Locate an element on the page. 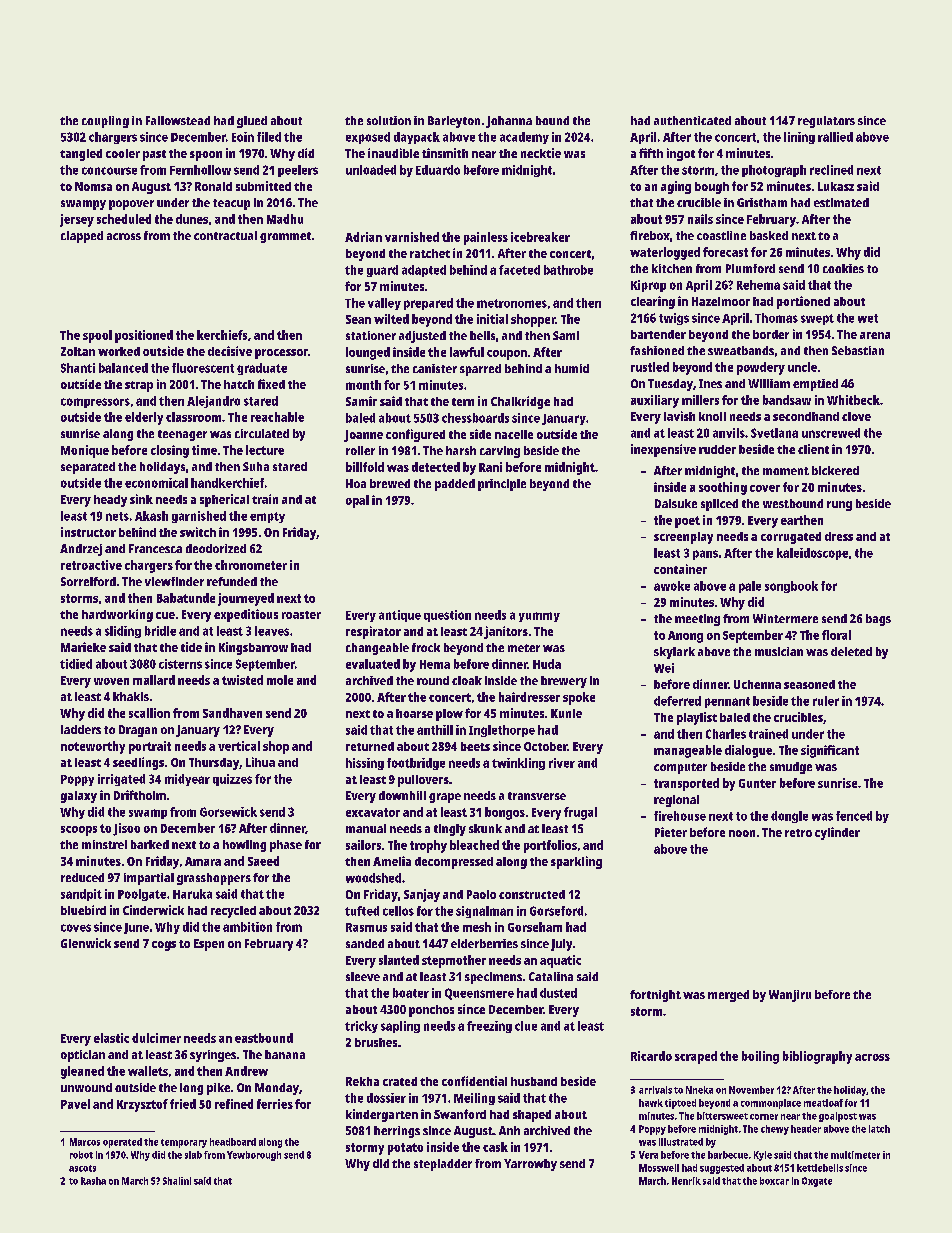  Oxgate is located at coordinates (817, 1182).
